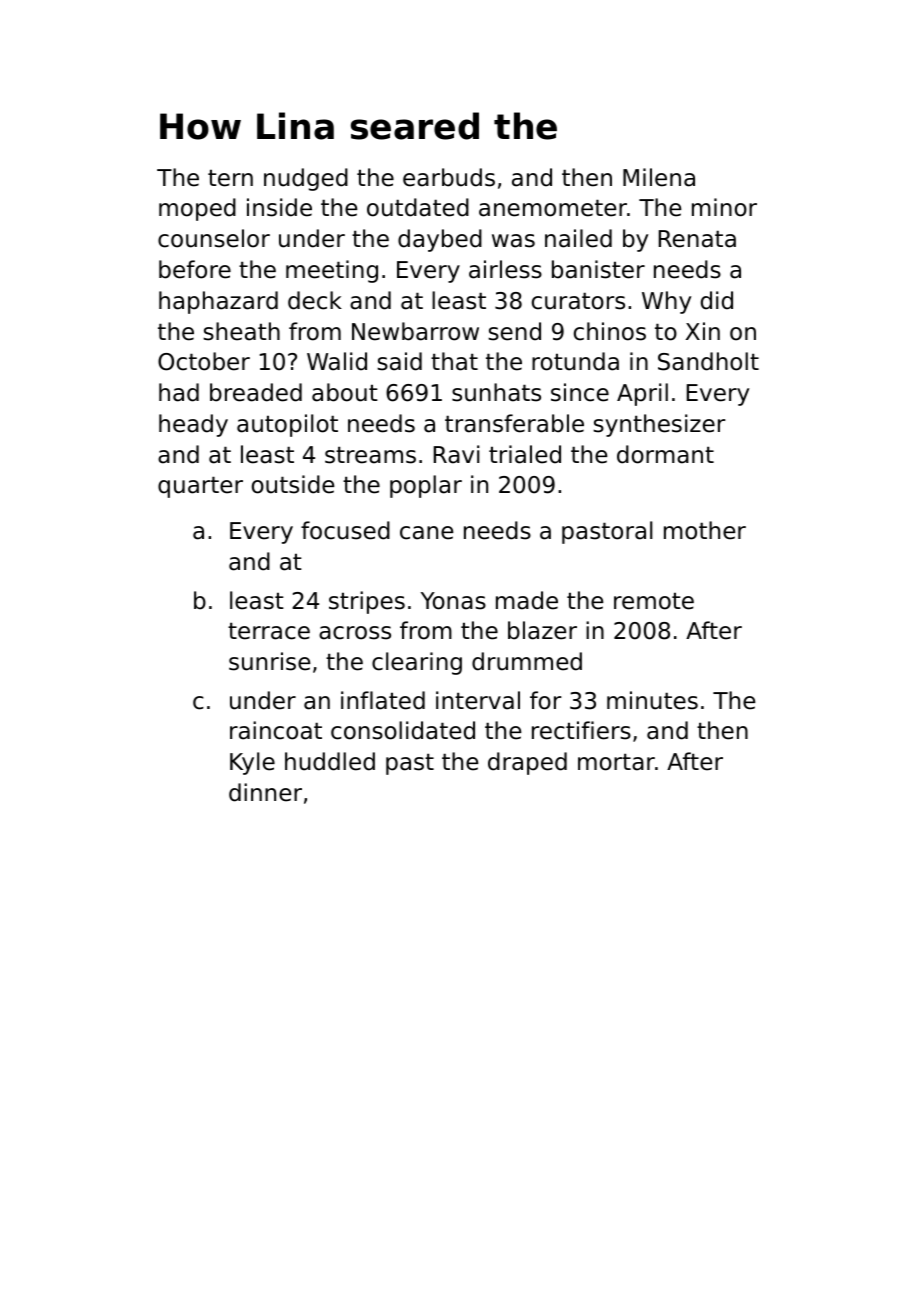  What do you see at coordinates (703, 331) in the screenshot?
I see `Xin` at bounding box center [703, 331].
